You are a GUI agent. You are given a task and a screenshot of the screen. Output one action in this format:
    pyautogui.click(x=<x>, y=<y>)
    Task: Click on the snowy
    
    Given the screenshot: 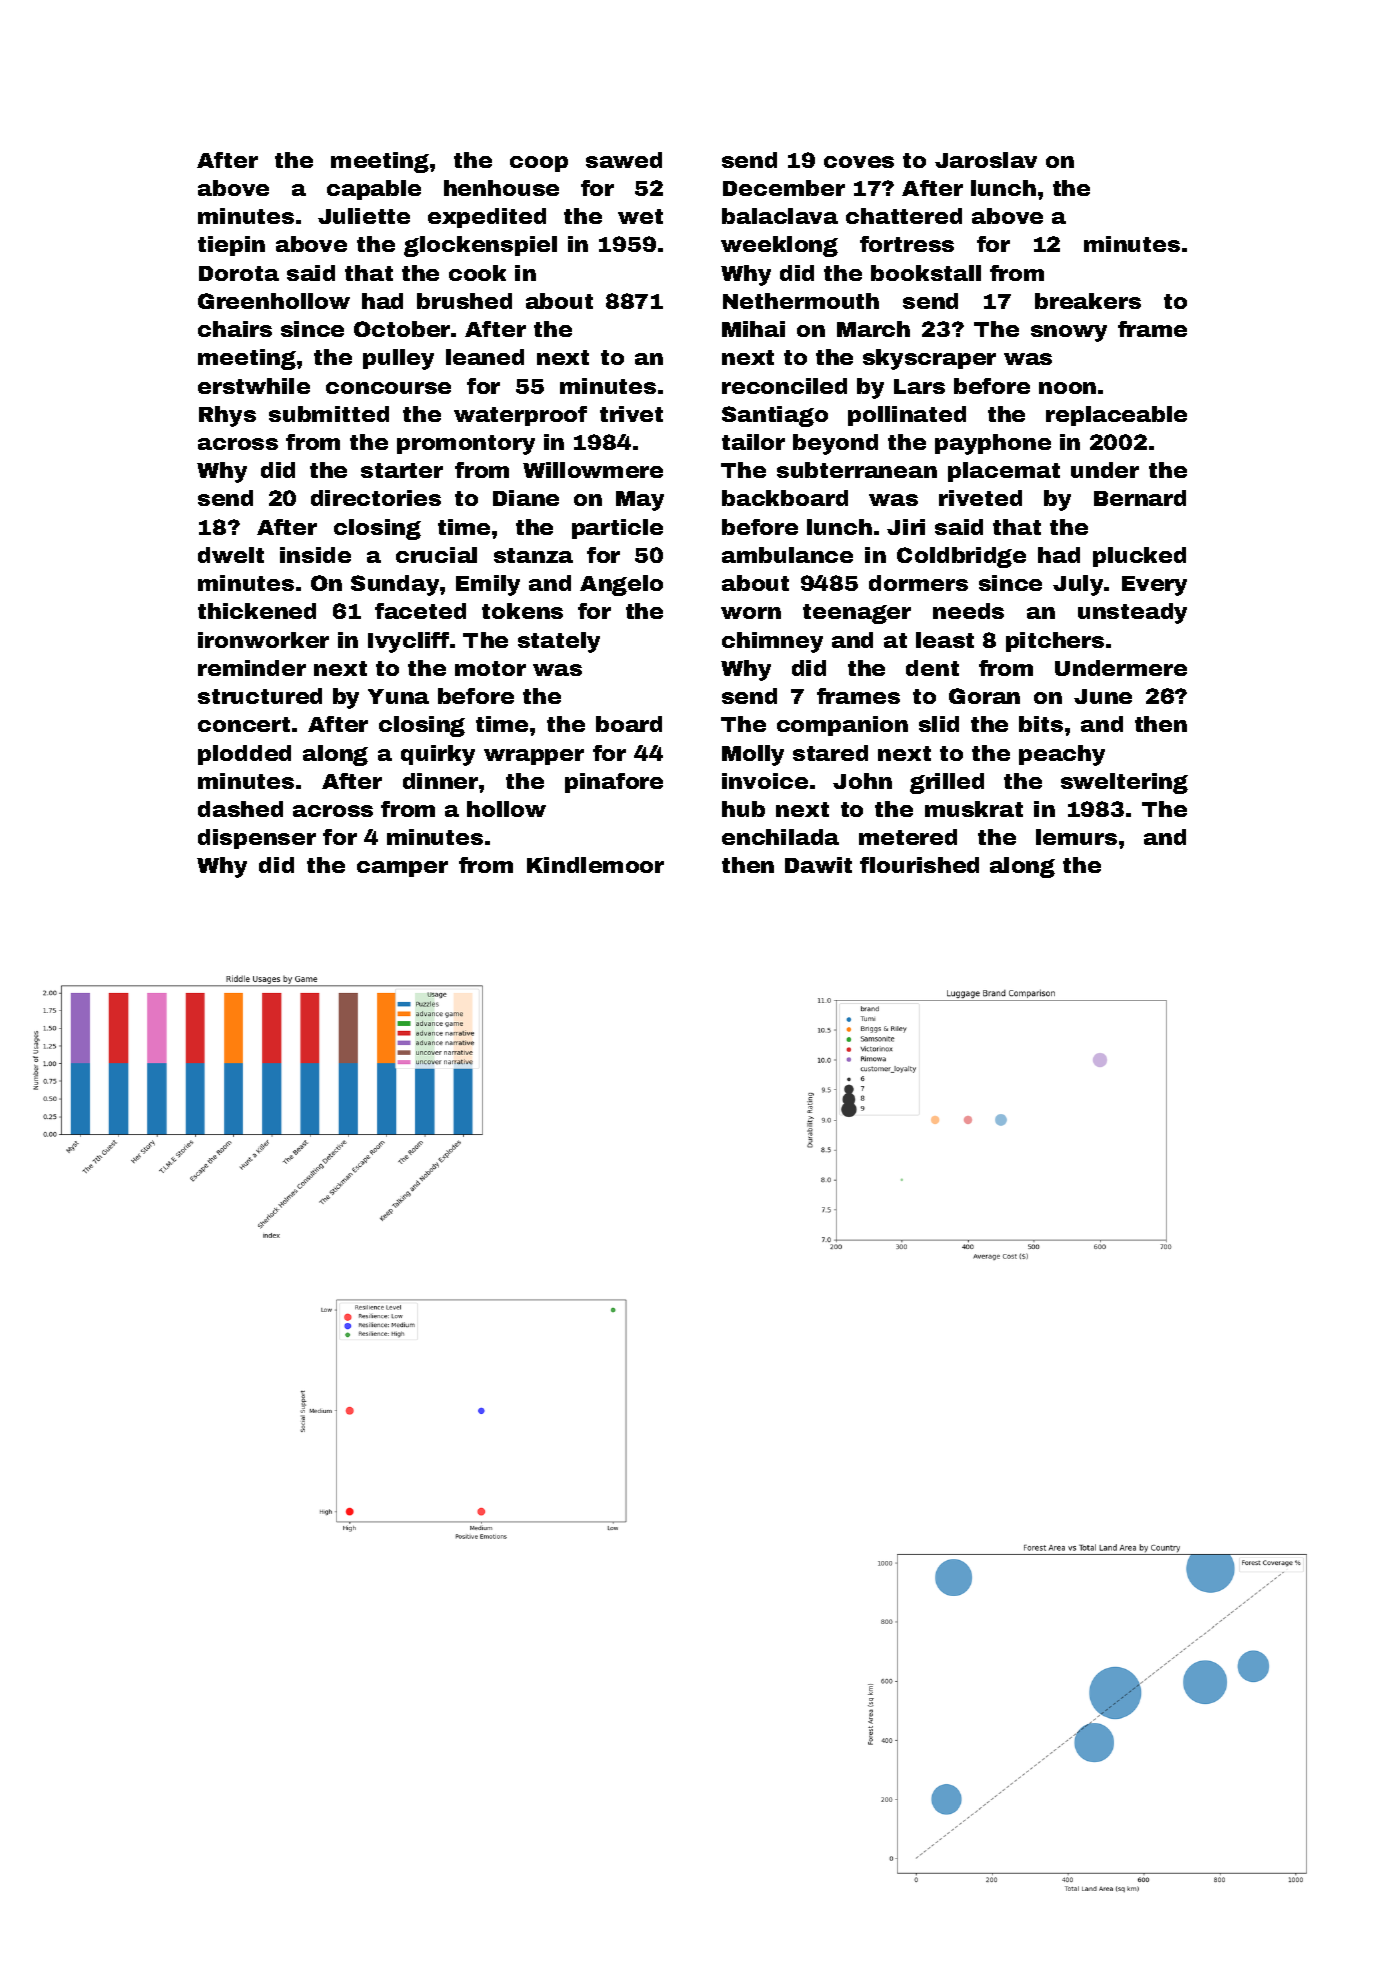 What is the action you would take?
    pyautogui.click(x=1069, y=333)
